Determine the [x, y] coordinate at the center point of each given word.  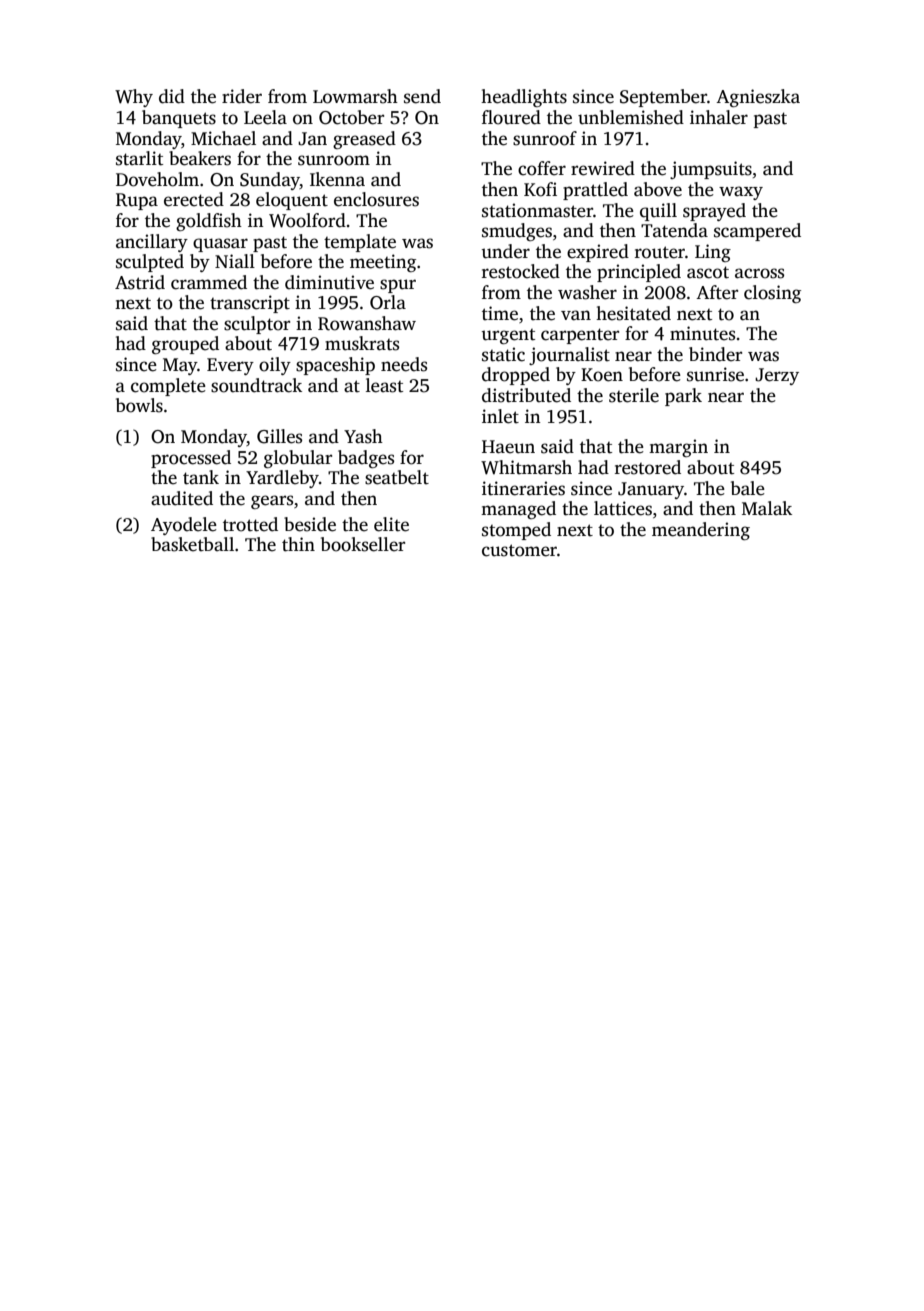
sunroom [334, 160]
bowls [139, 405]
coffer [542, 168]
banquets [179, 119]
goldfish [209, 222]
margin [678, 448]
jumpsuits [711, 170]
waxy [741, 193]
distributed [526, 395]
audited [182, 498]
